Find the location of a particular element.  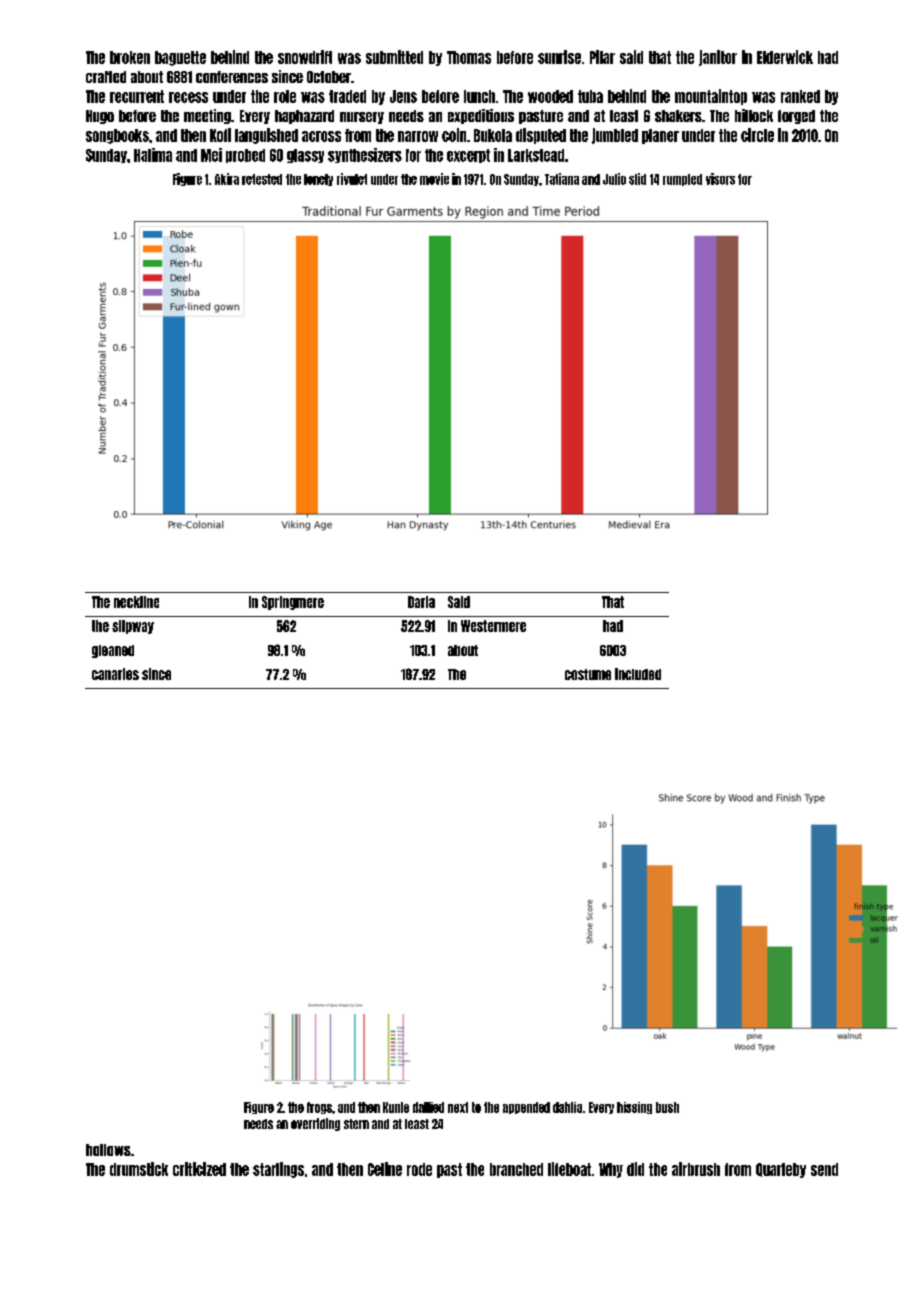

rode is located at coordinates (419, 1169).
